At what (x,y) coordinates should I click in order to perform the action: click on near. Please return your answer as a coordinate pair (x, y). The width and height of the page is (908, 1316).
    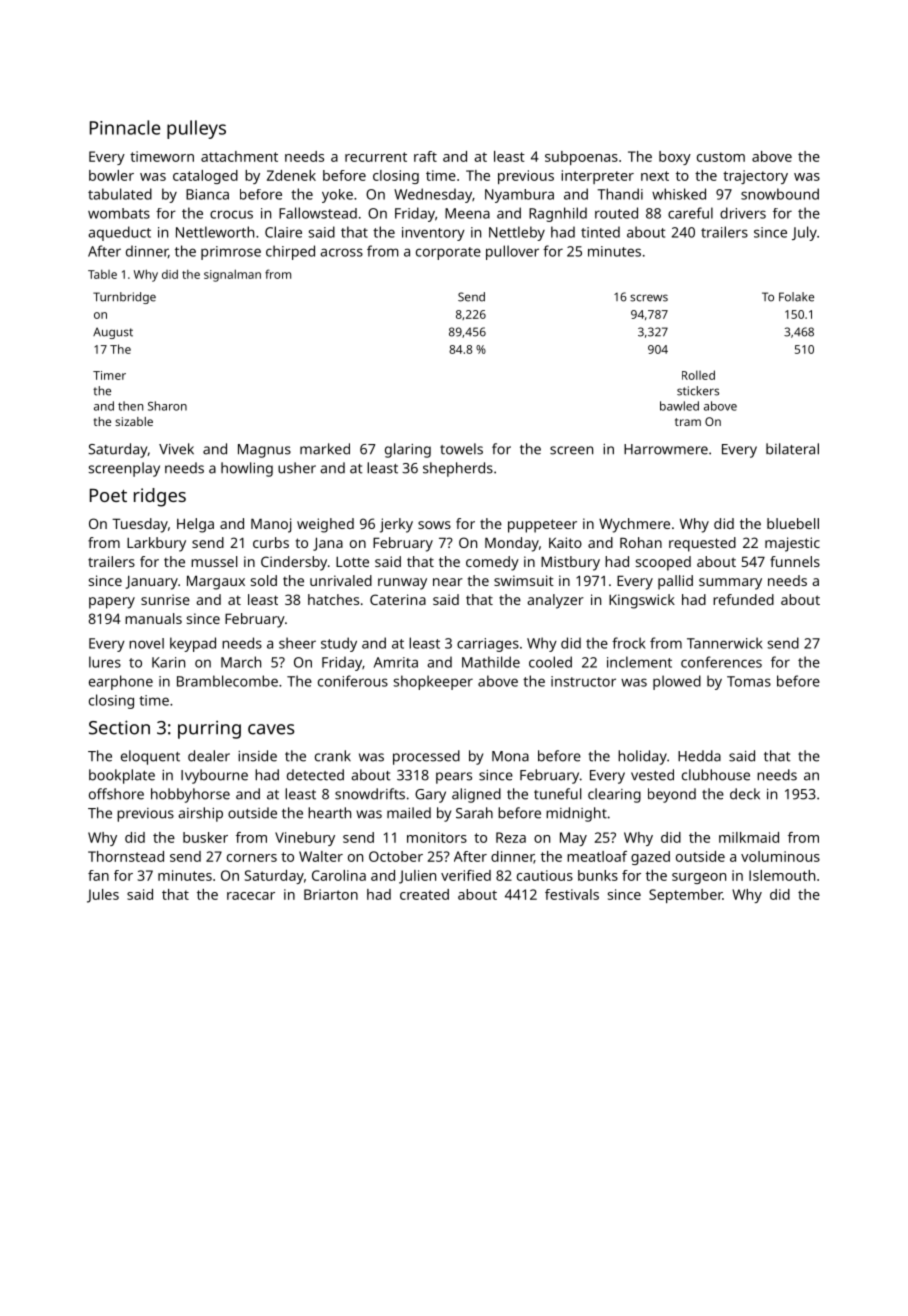
    Looking at the image, I should click on (448, 582).
